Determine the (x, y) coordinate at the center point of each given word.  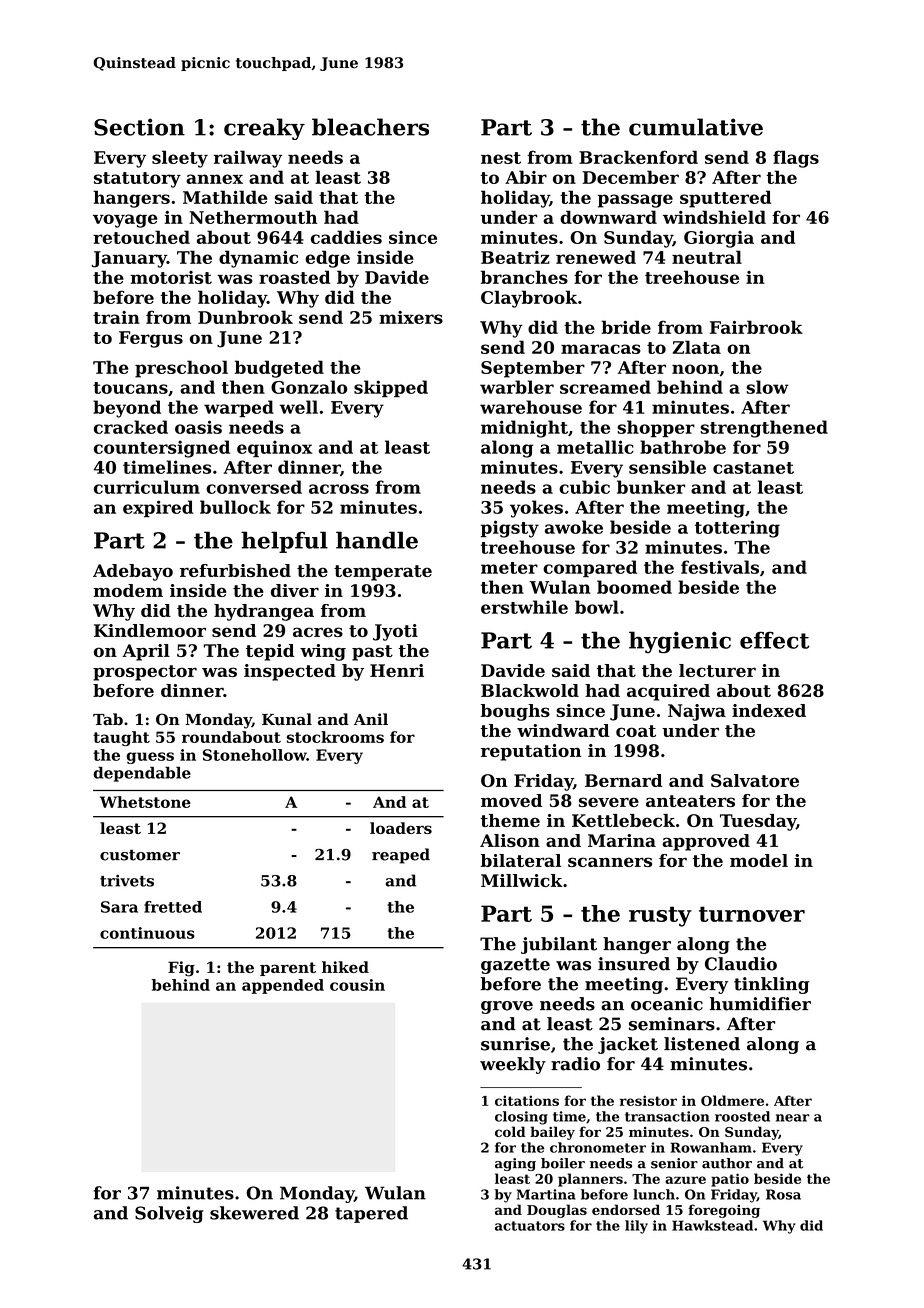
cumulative (696, 127)
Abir (526, 177)
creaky (264, 129)
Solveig (169, 1214)
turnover (752, 914)
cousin (357, 985)
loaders (401, 828)
